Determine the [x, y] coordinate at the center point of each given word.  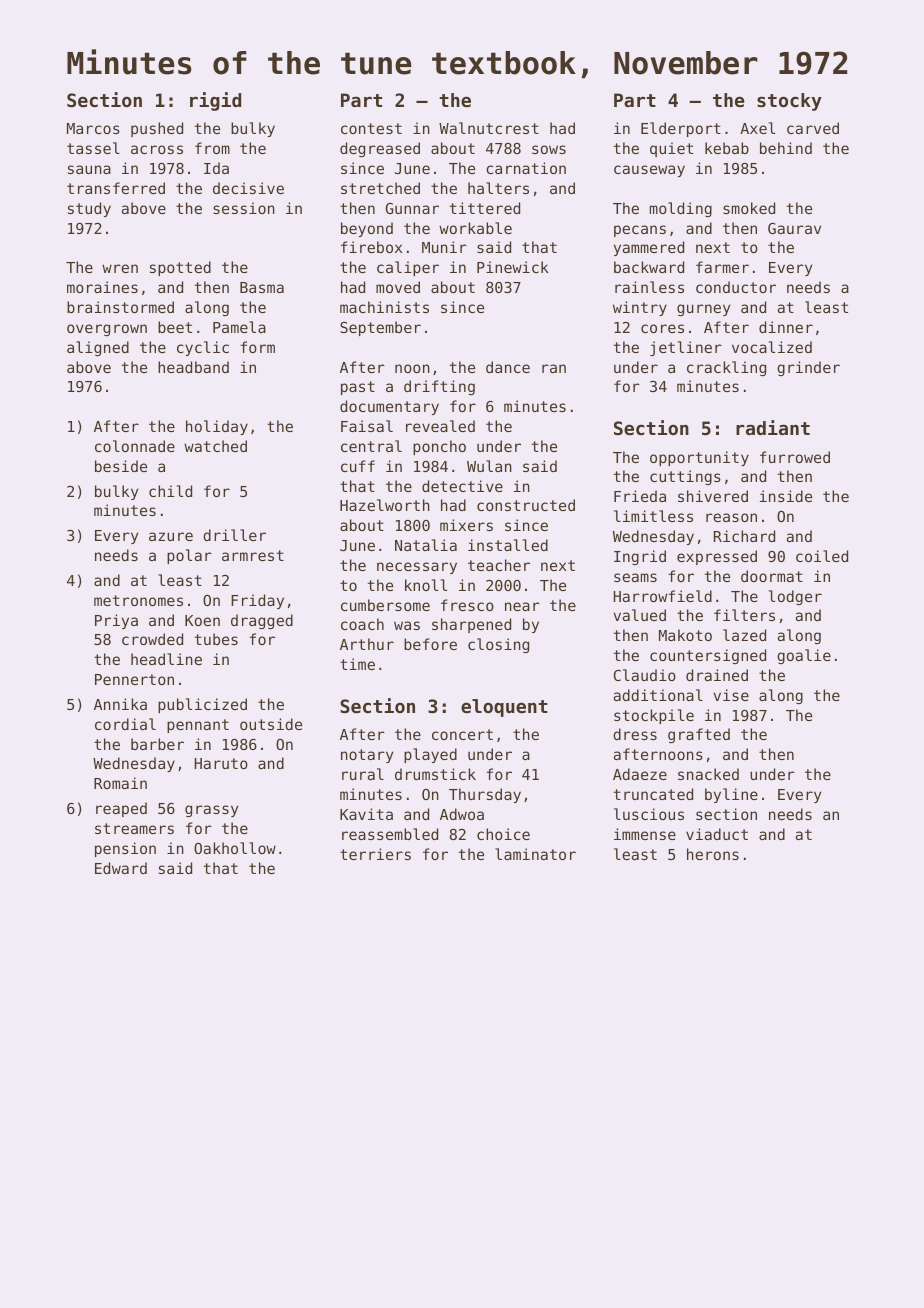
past [358, 388]
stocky [789, 102]
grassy [211, 811]
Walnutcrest [489, 128]
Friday [257, 601]
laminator [535, 854]
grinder [808, 368]
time [357, 664]
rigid [215, 101]
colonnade [135, 446]
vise [731, 695]
